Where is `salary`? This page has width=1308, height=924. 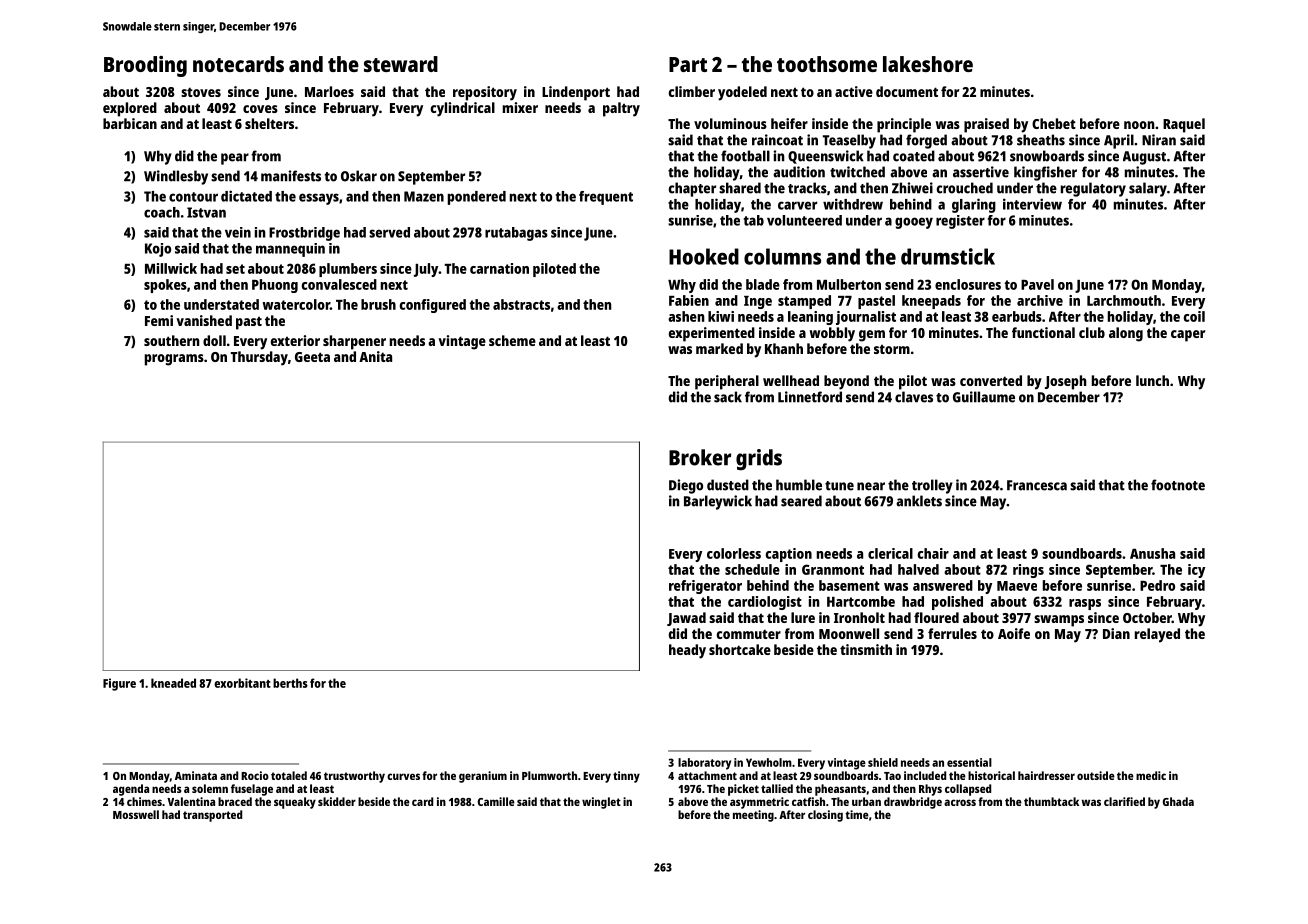
salary is located at coordinates (1148, 189).
